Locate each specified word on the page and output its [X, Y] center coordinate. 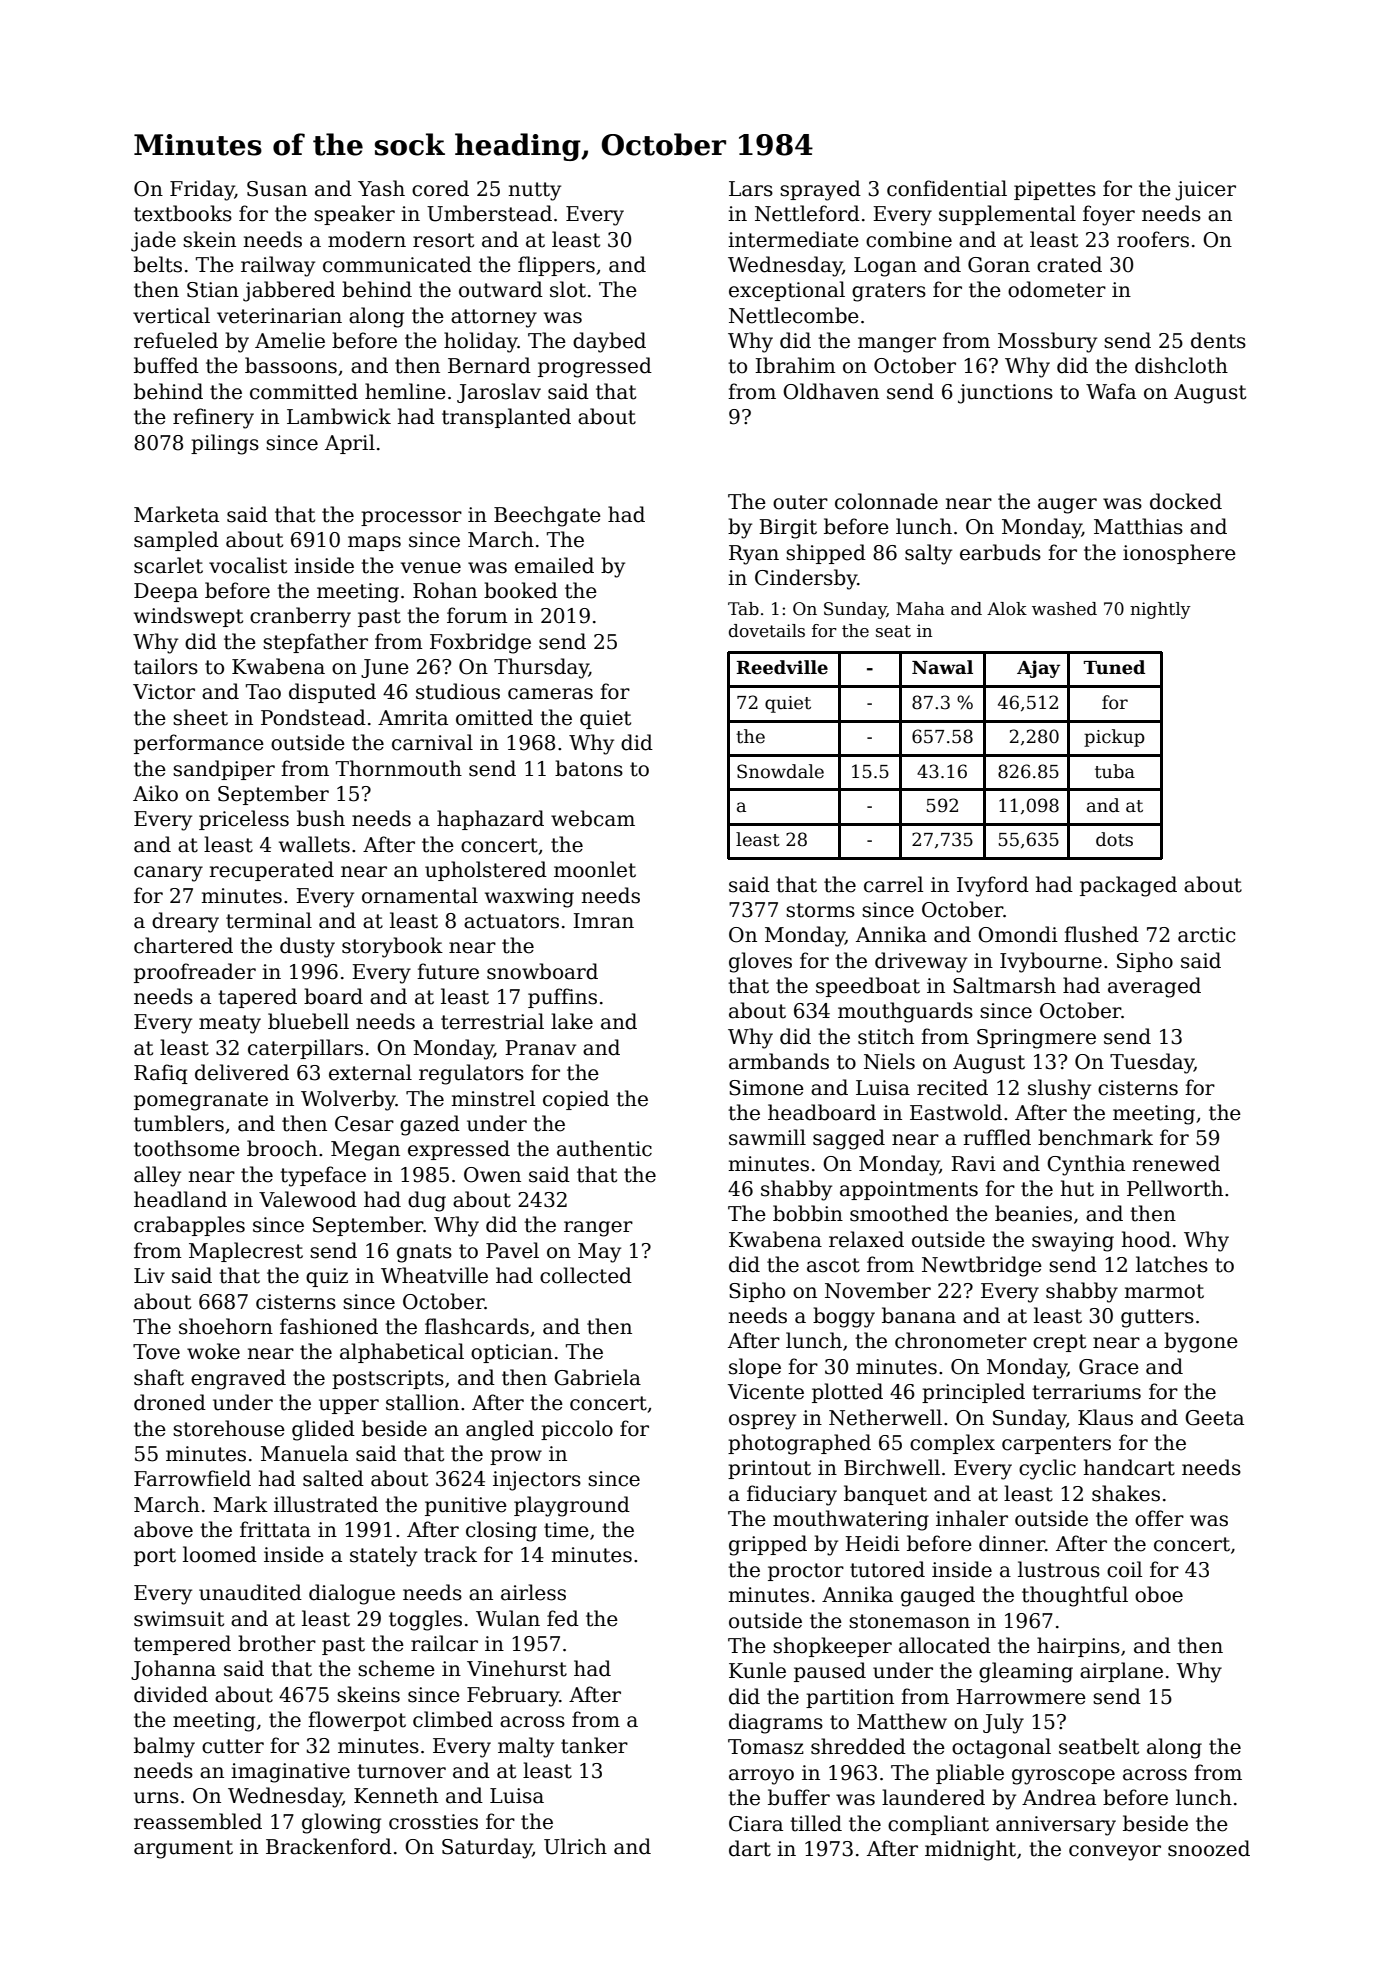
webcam [593, 818]
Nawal [942, 667]
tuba [1115, 771]
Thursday [541, 668]
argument [183, 1849]
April [350, 444]
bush [321, 818]
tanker [594, 1745]
